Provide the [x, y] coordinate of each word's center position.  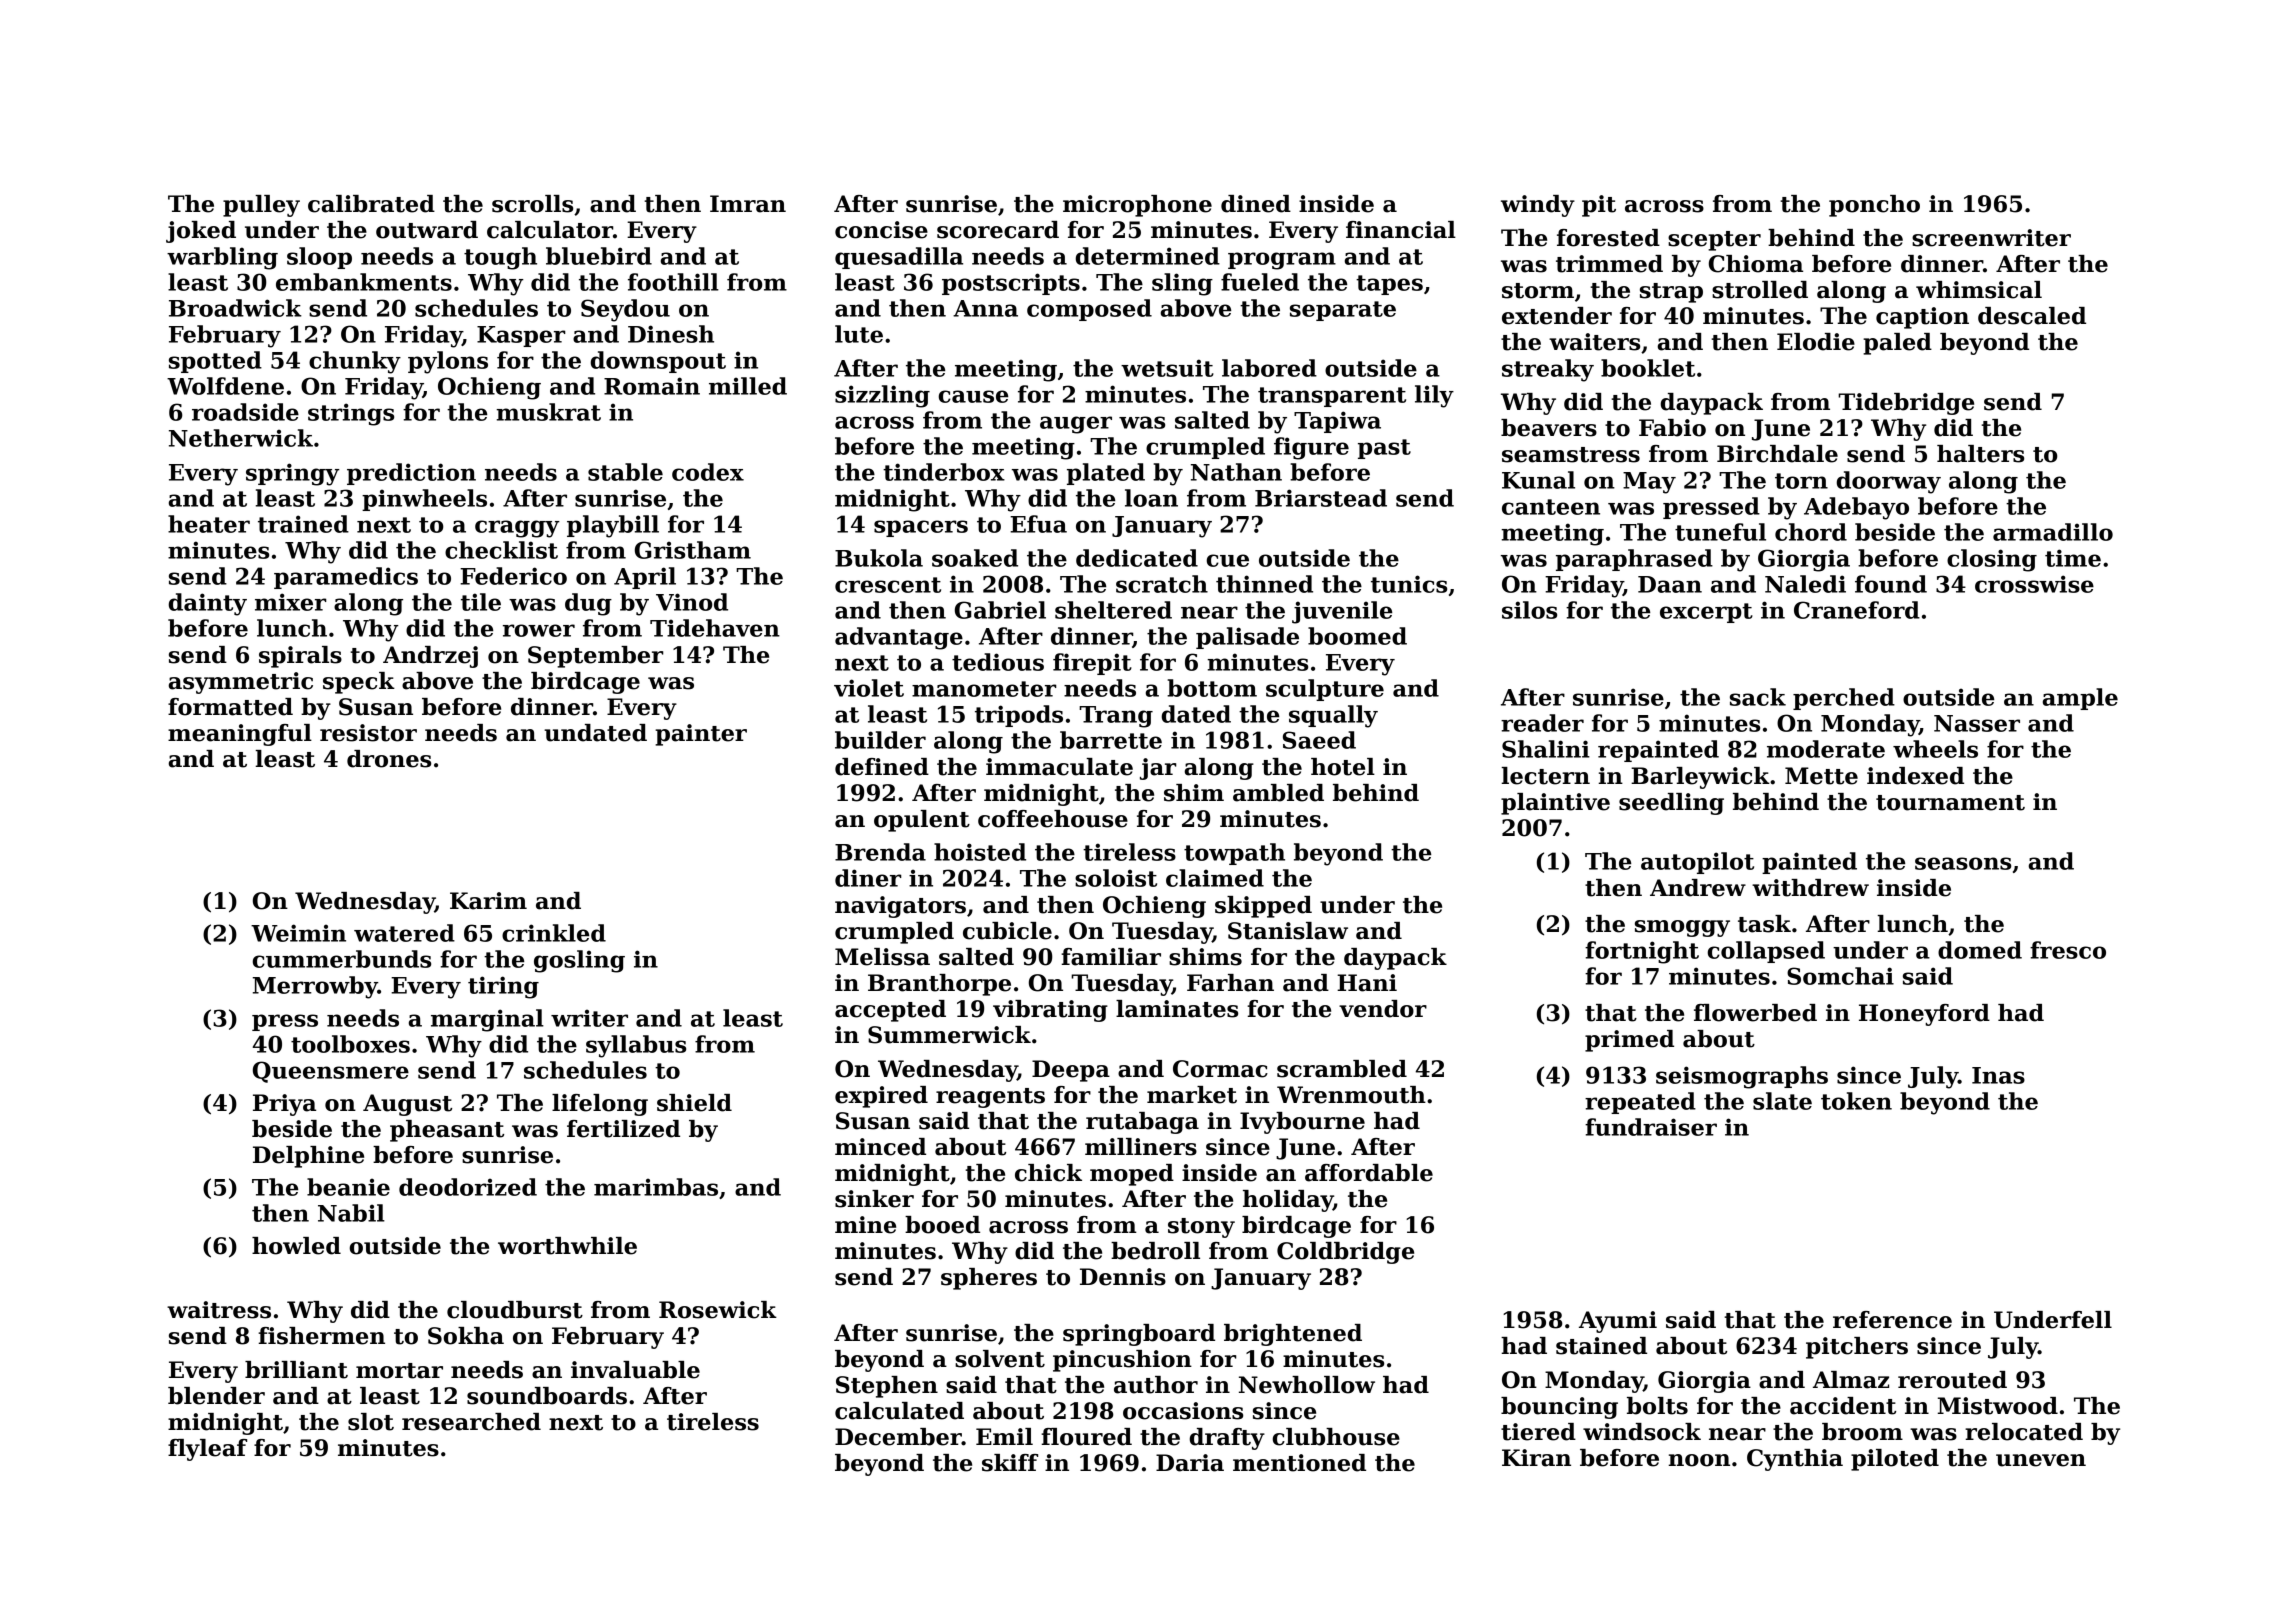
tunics [1409, 584]
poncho [1874, 206]
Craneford [1857, 610]
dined [1256, 204]
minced [880, 1147]
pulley [261, 206]
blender [216, 1396]
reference [1892, 1320]
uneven [2041, 1460]
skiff [1010, 1463]
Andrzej [430, 657]
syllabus [636, 1046]
